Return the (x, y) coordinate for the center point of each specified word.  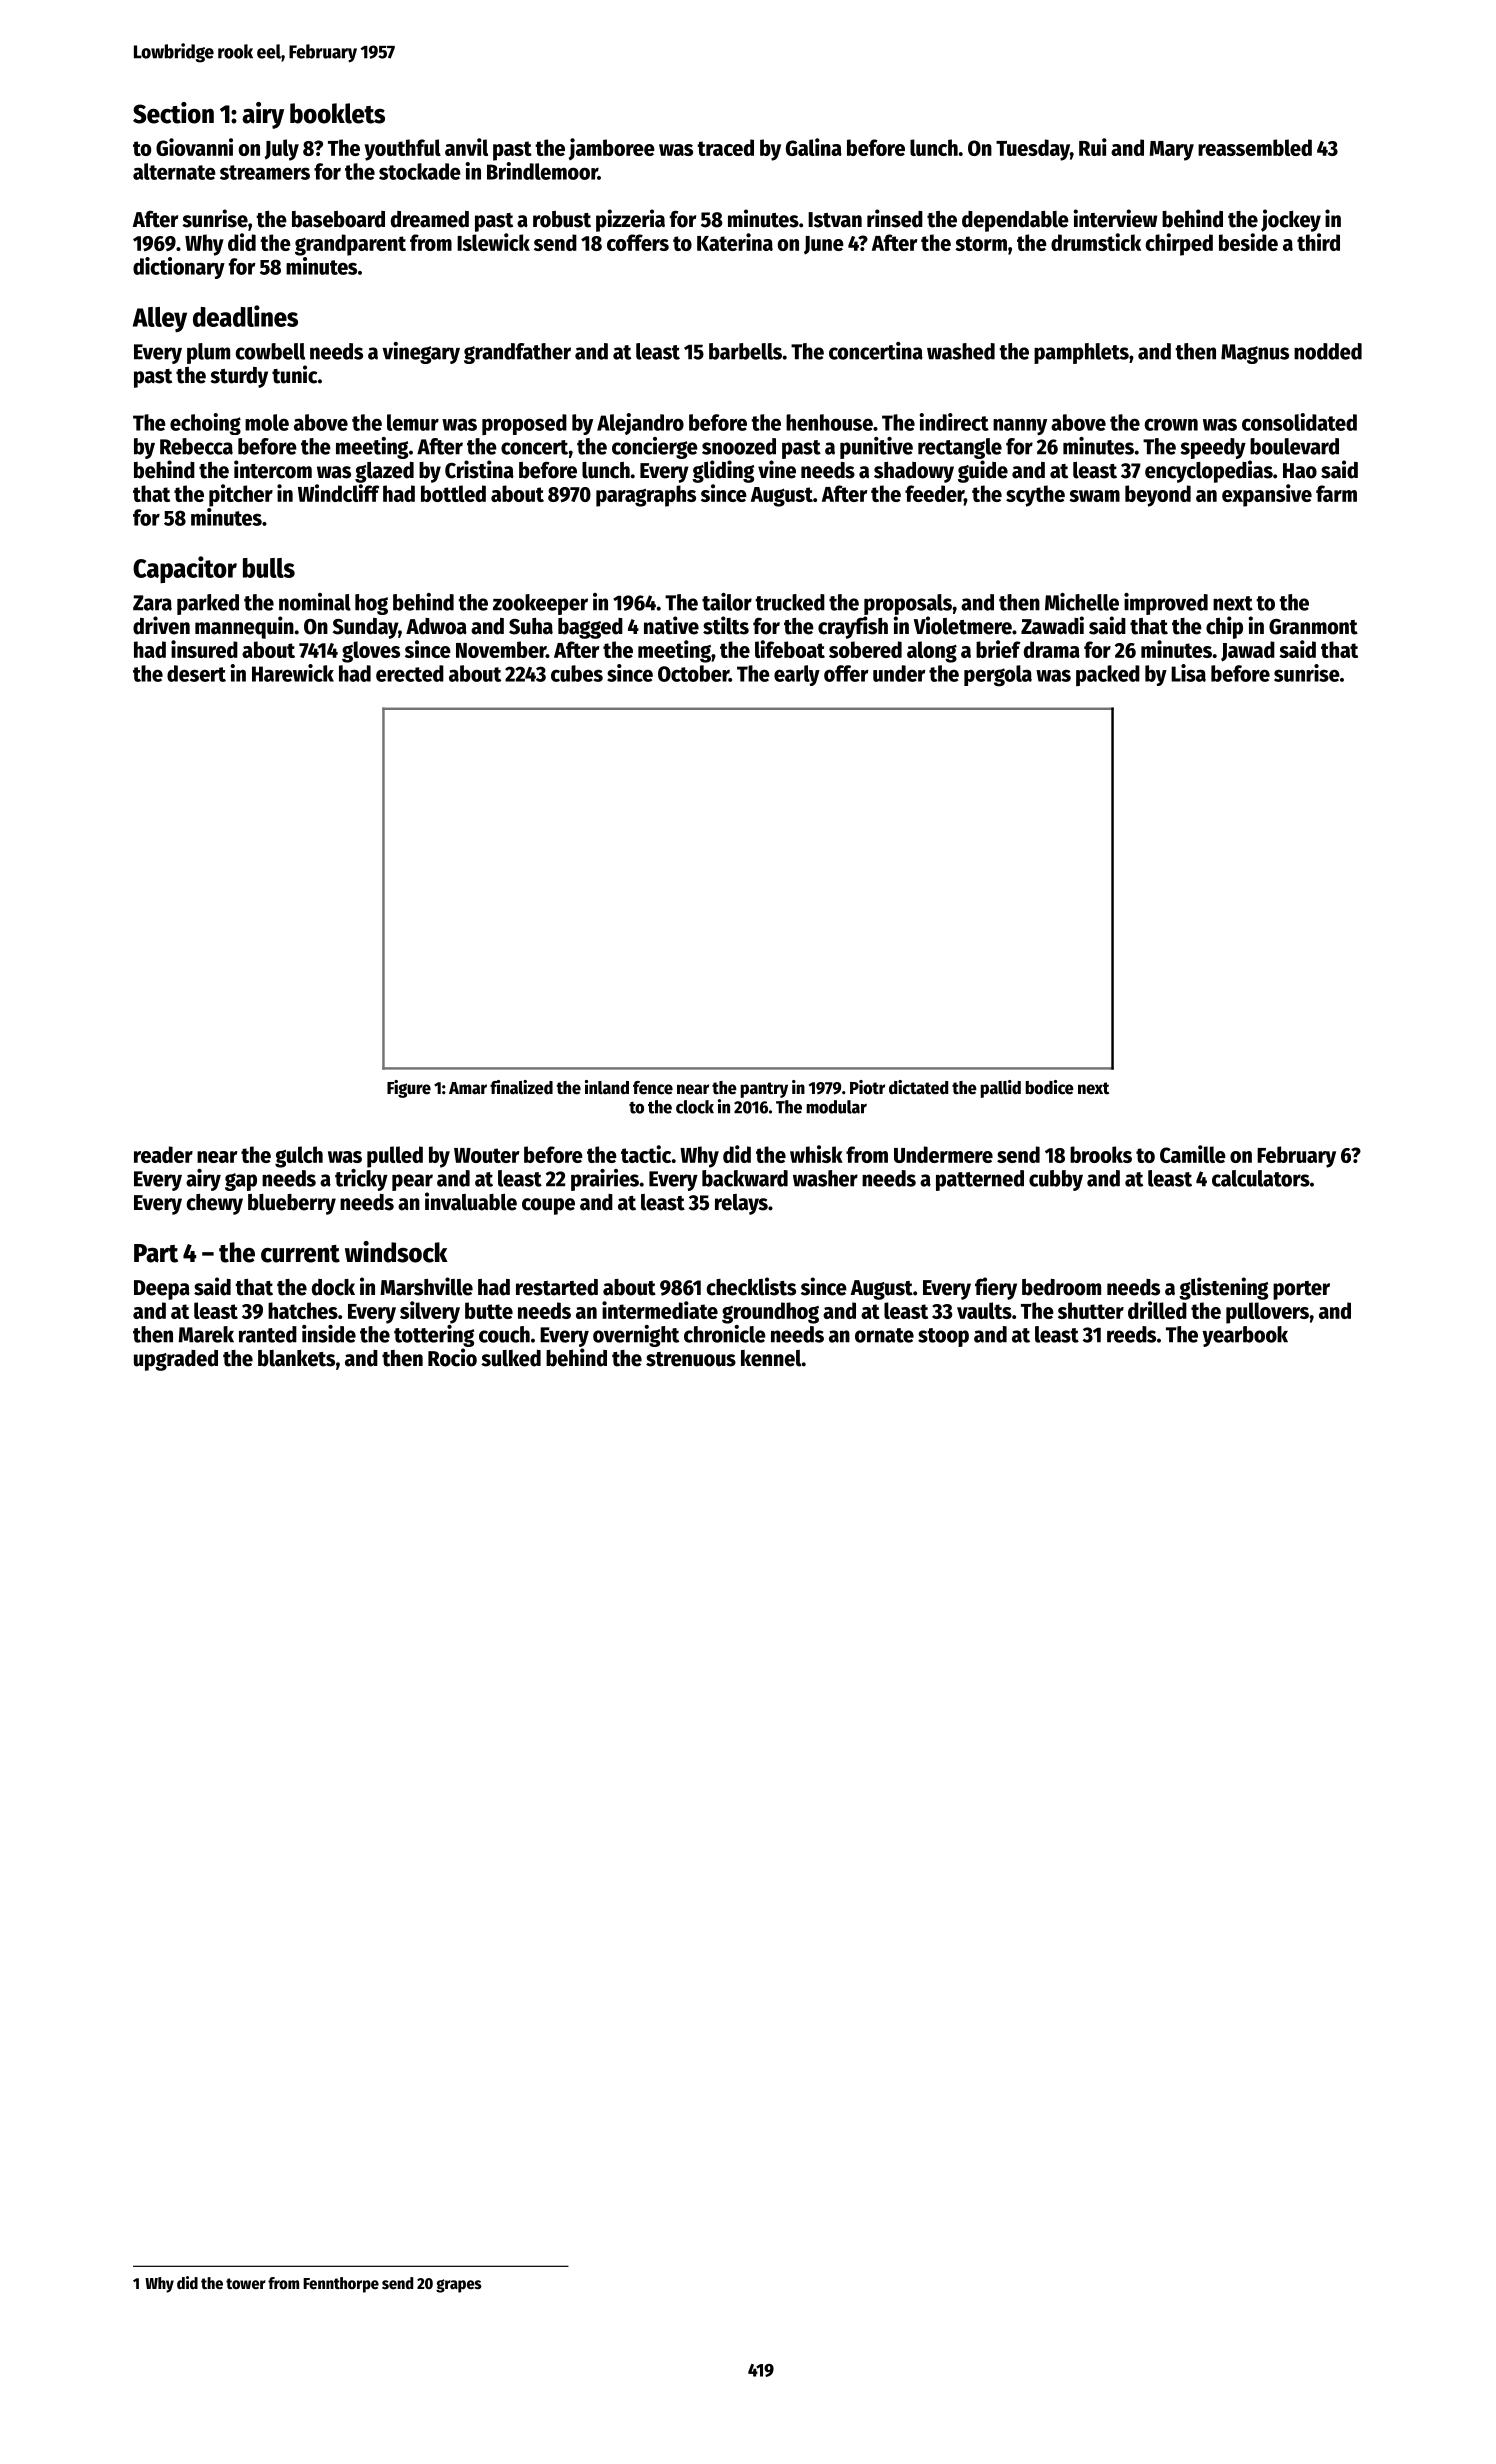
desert (196, 673)
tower (246, 2284)
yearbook (1245, 1336)
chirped (1179, 244)
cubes (577, 673)
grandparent (350, 245)
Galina (814, 147)
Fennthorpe (341, 2285)
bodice (1049, 1087)
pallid (1000, 1089)
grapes (459, 2286)
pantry (764, 1090)
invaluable (471, 1201)
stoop (943, 1337)
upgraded (176, 1360)
